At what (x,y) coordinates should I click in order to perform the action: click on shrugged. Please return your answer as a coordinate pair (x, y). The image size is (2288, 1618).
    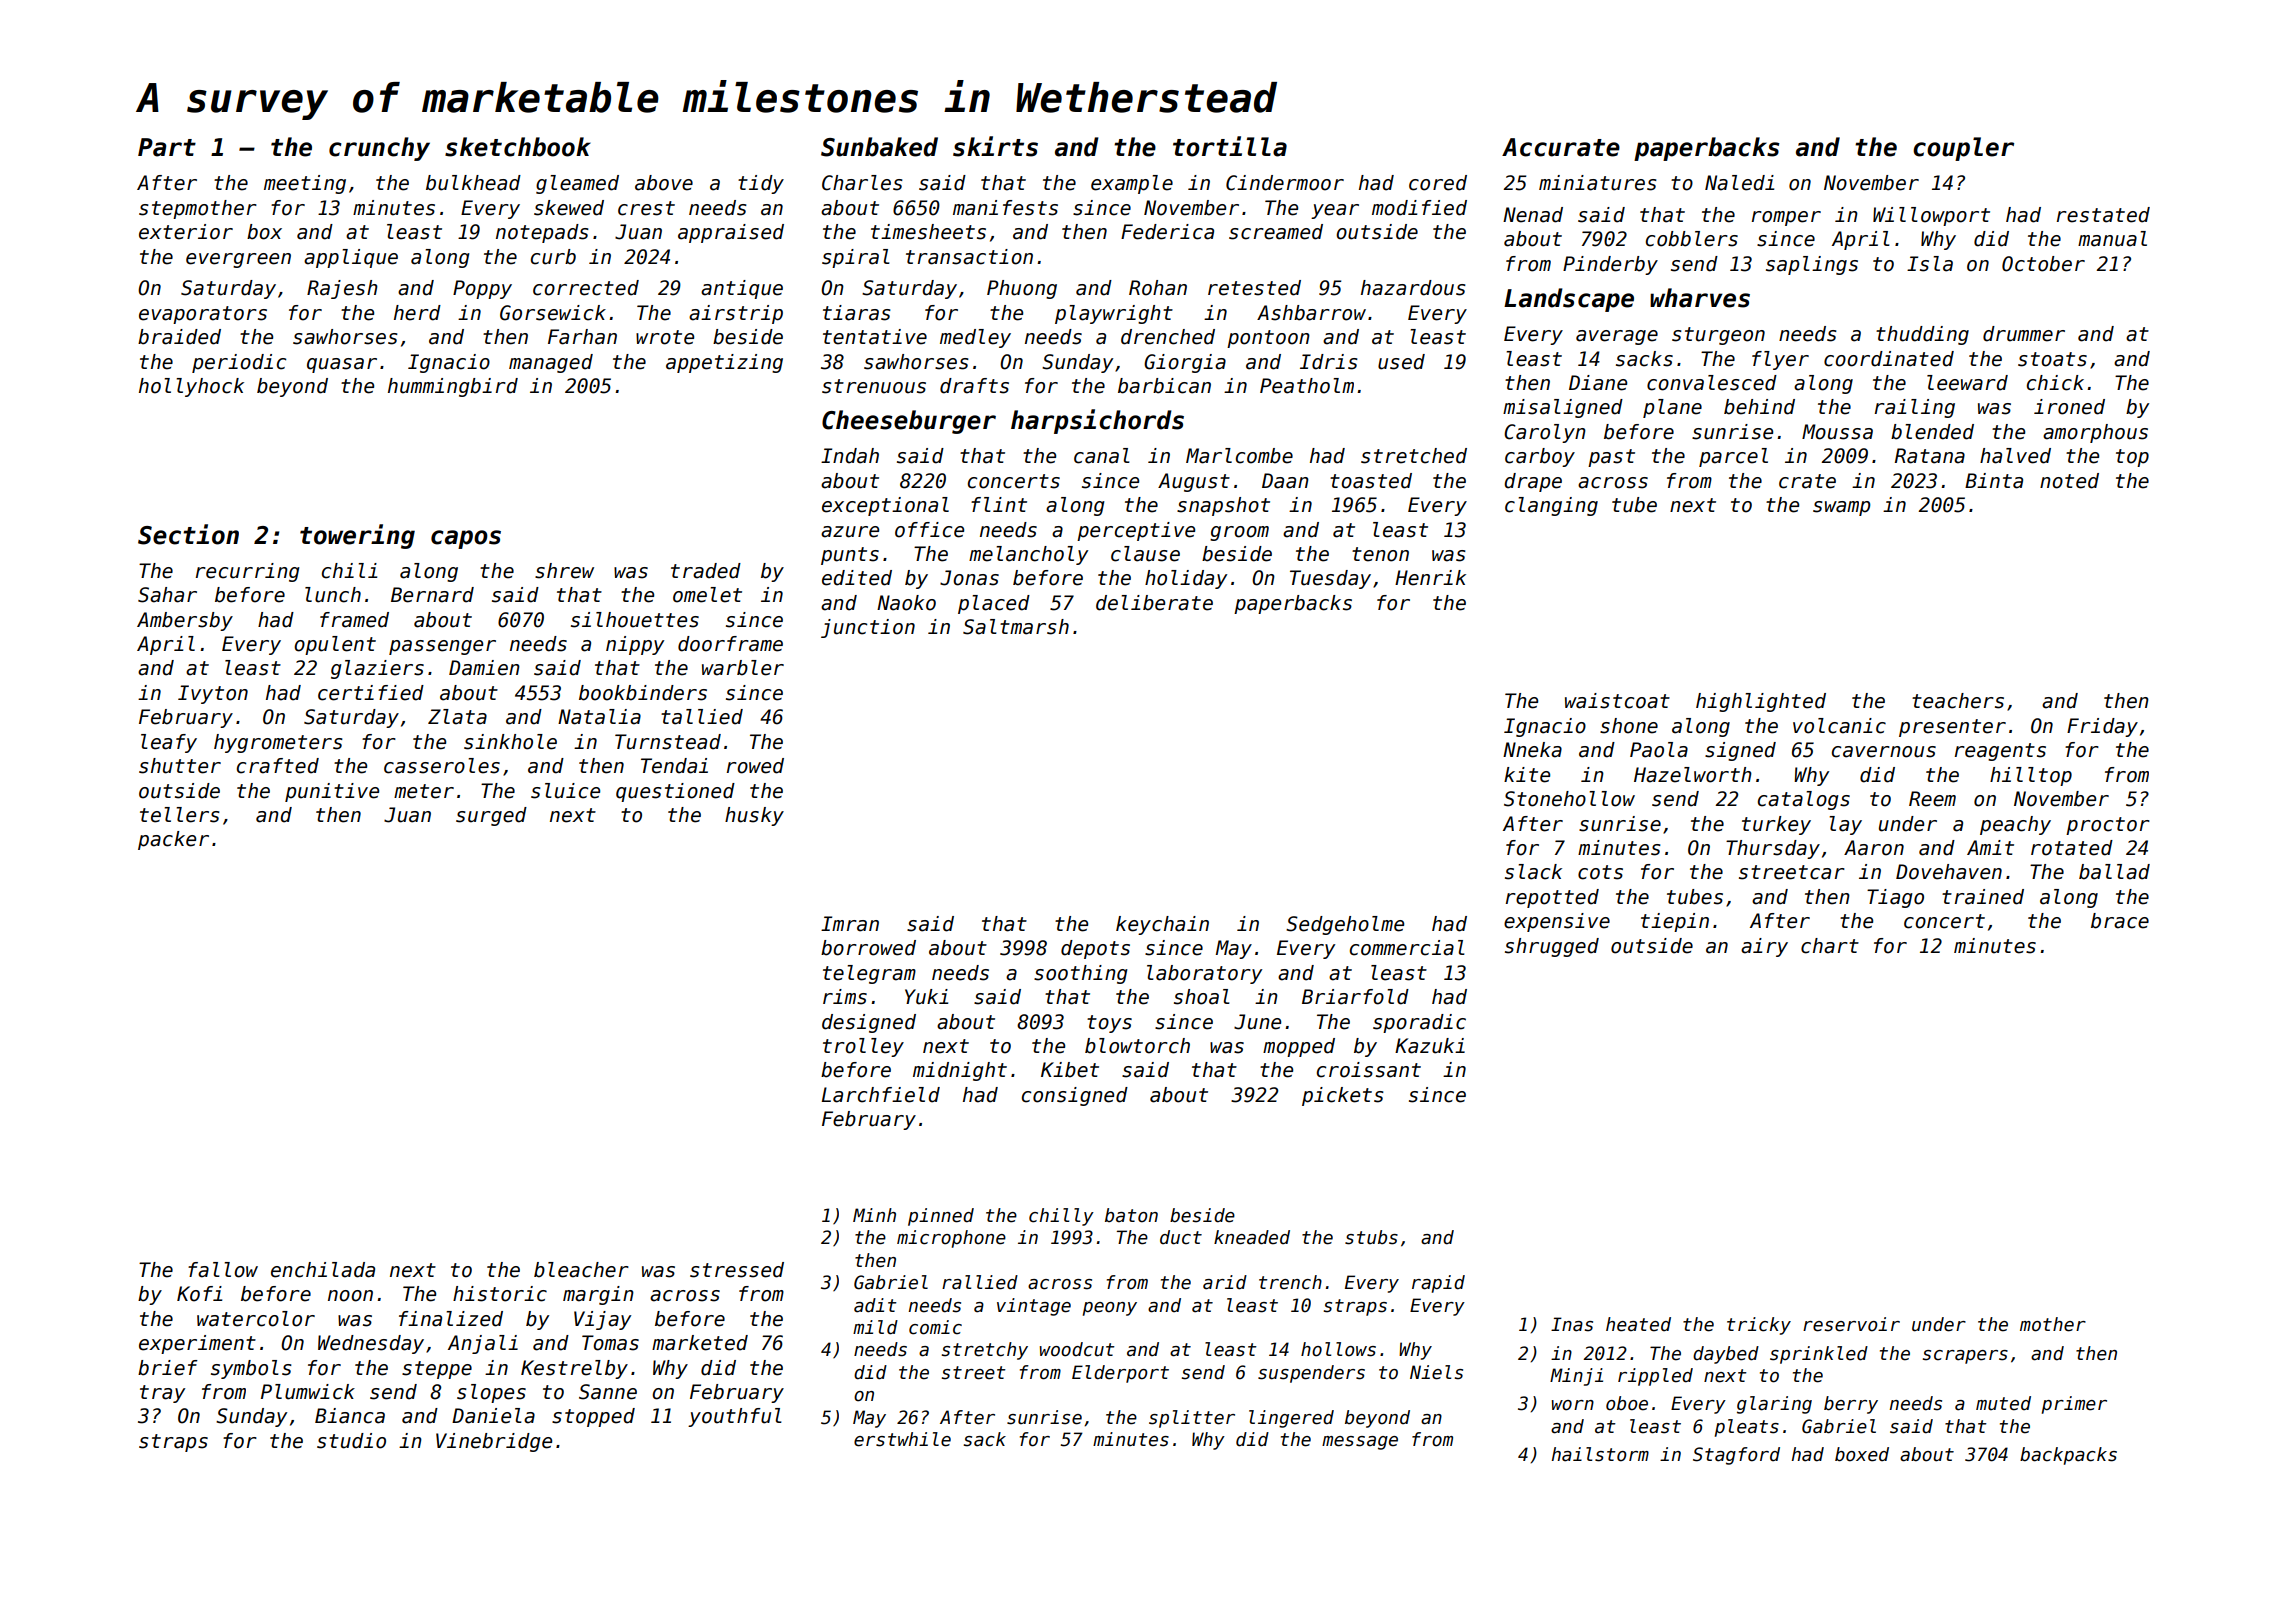
    Looking at the image, I should click on (1552, 947).
